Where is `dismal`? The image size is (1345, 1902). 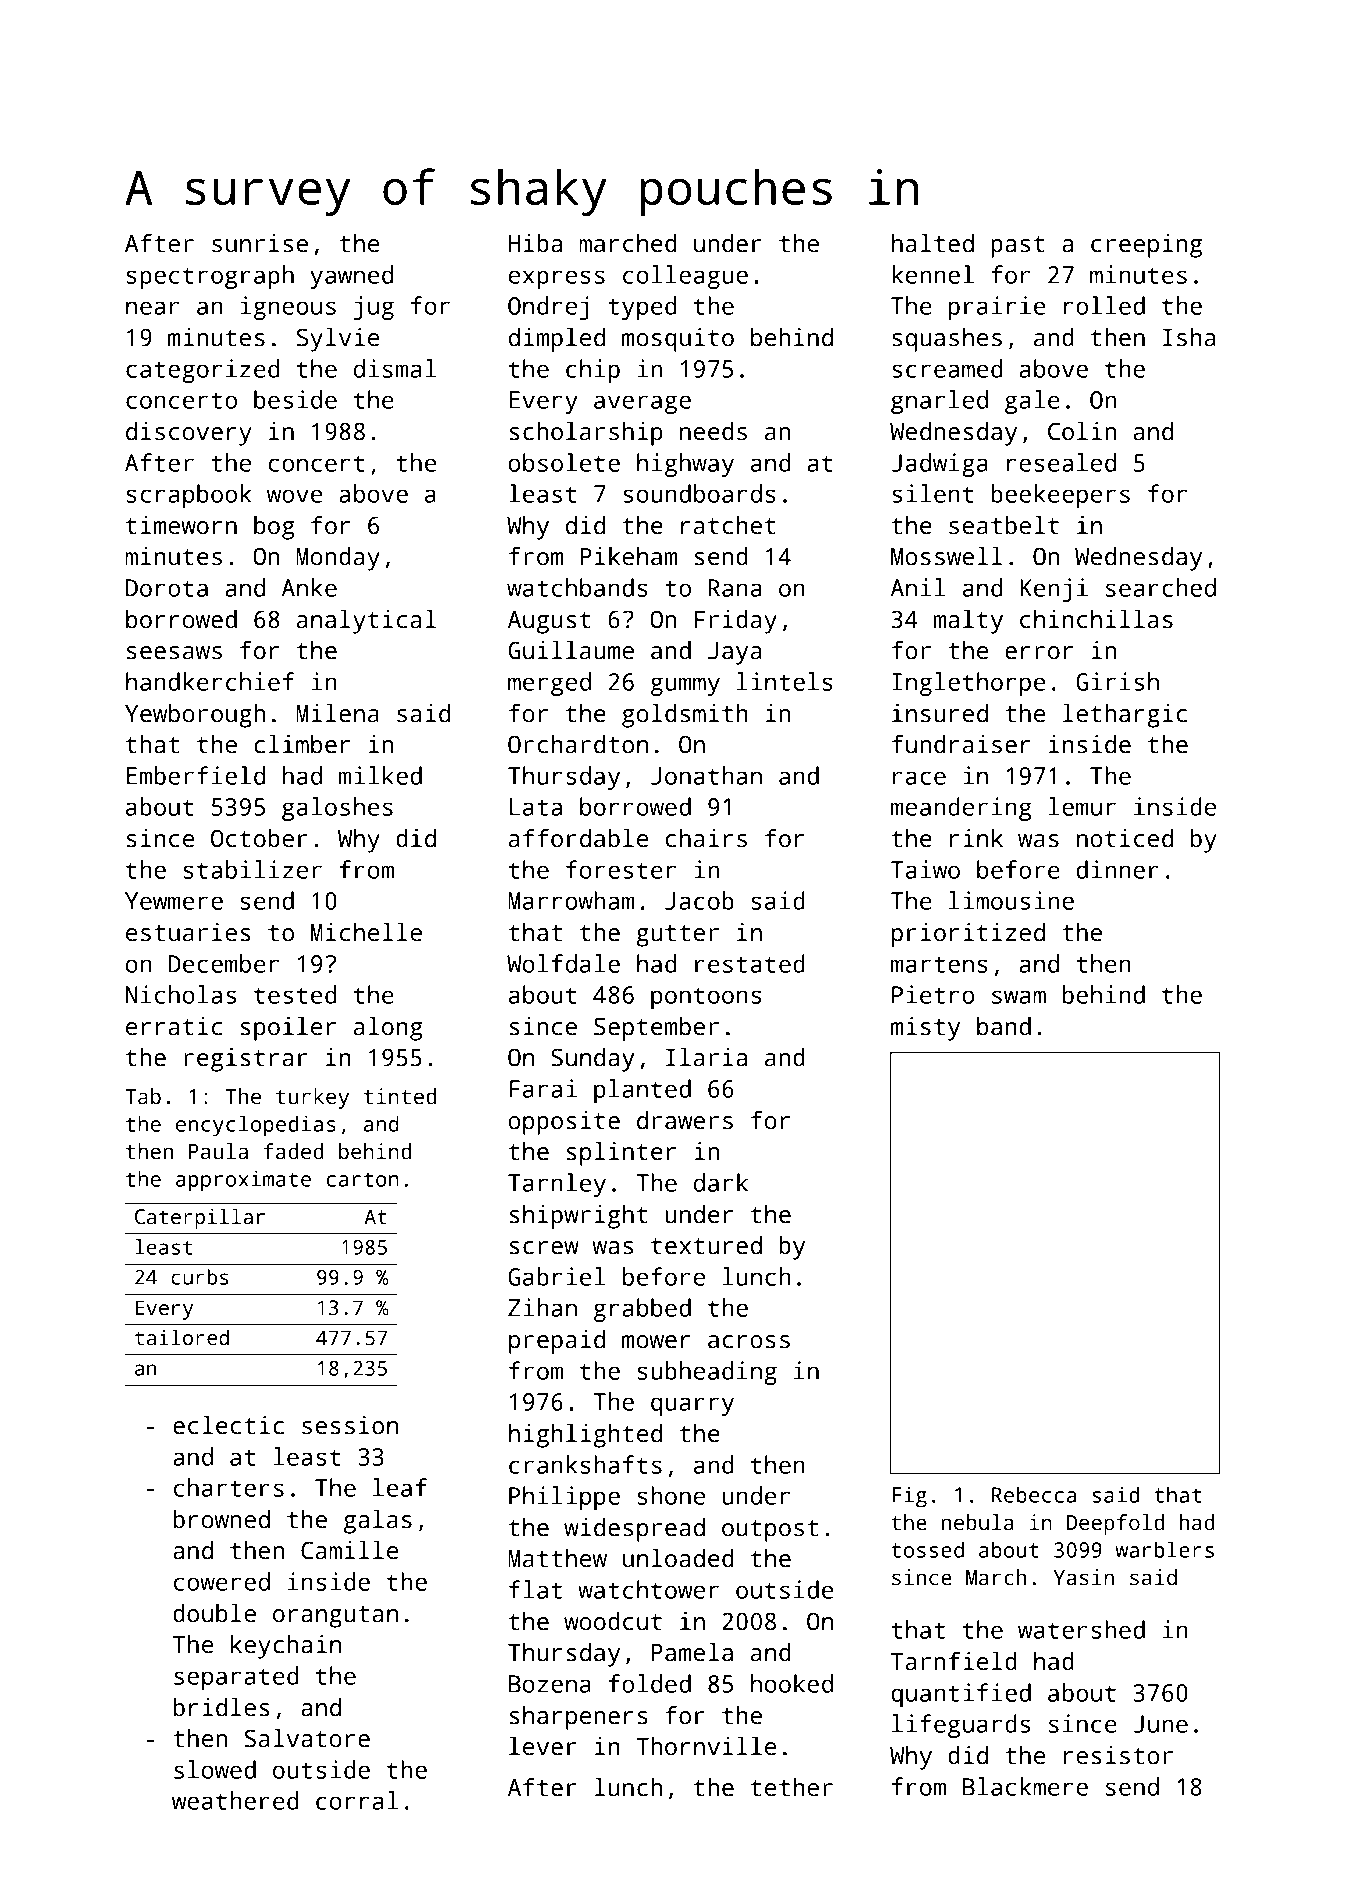
dismal is located at coordinates (395, 368).
